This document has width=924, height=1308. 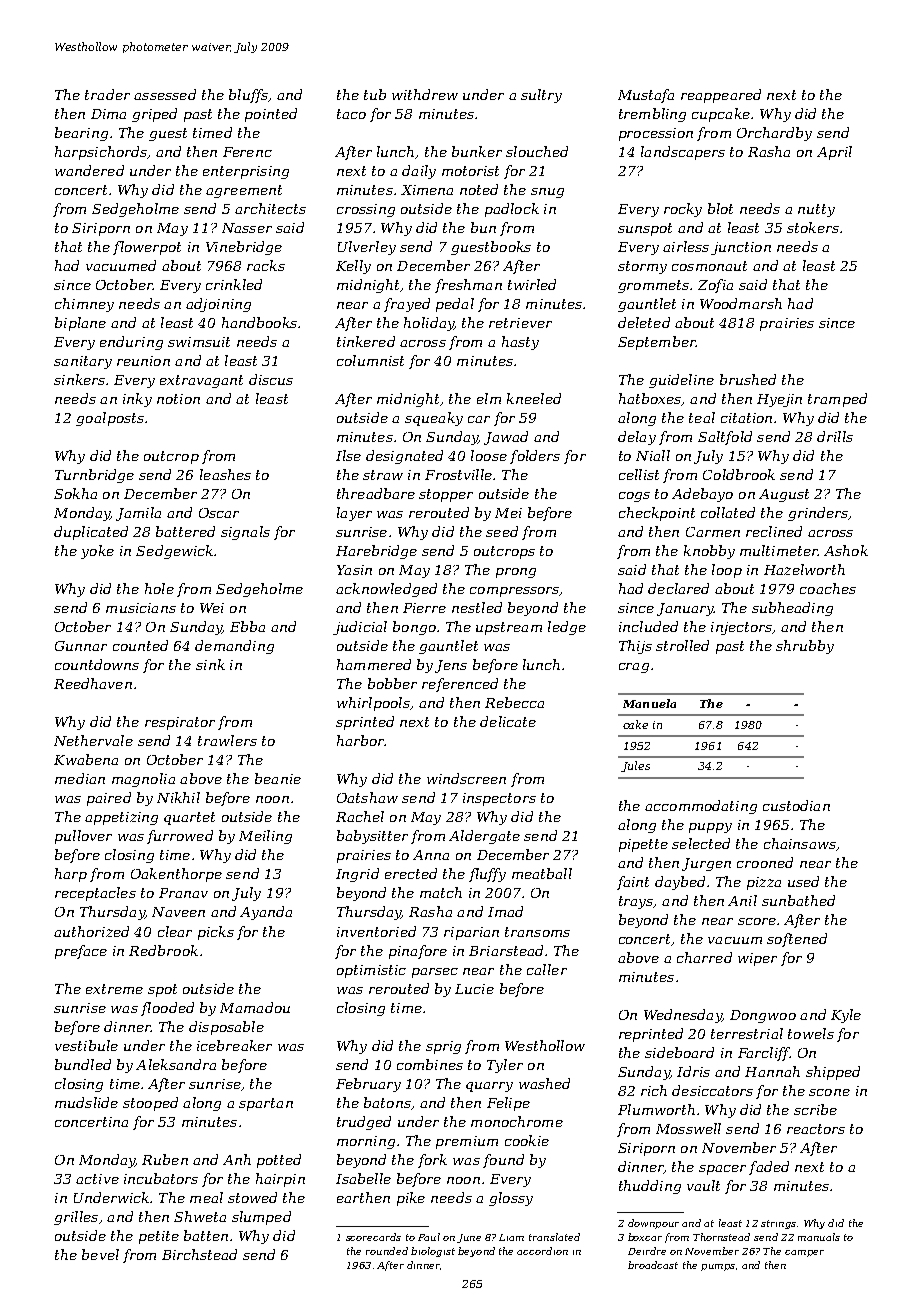 I want to click on flowerpot, so click(x=147, y=248).
